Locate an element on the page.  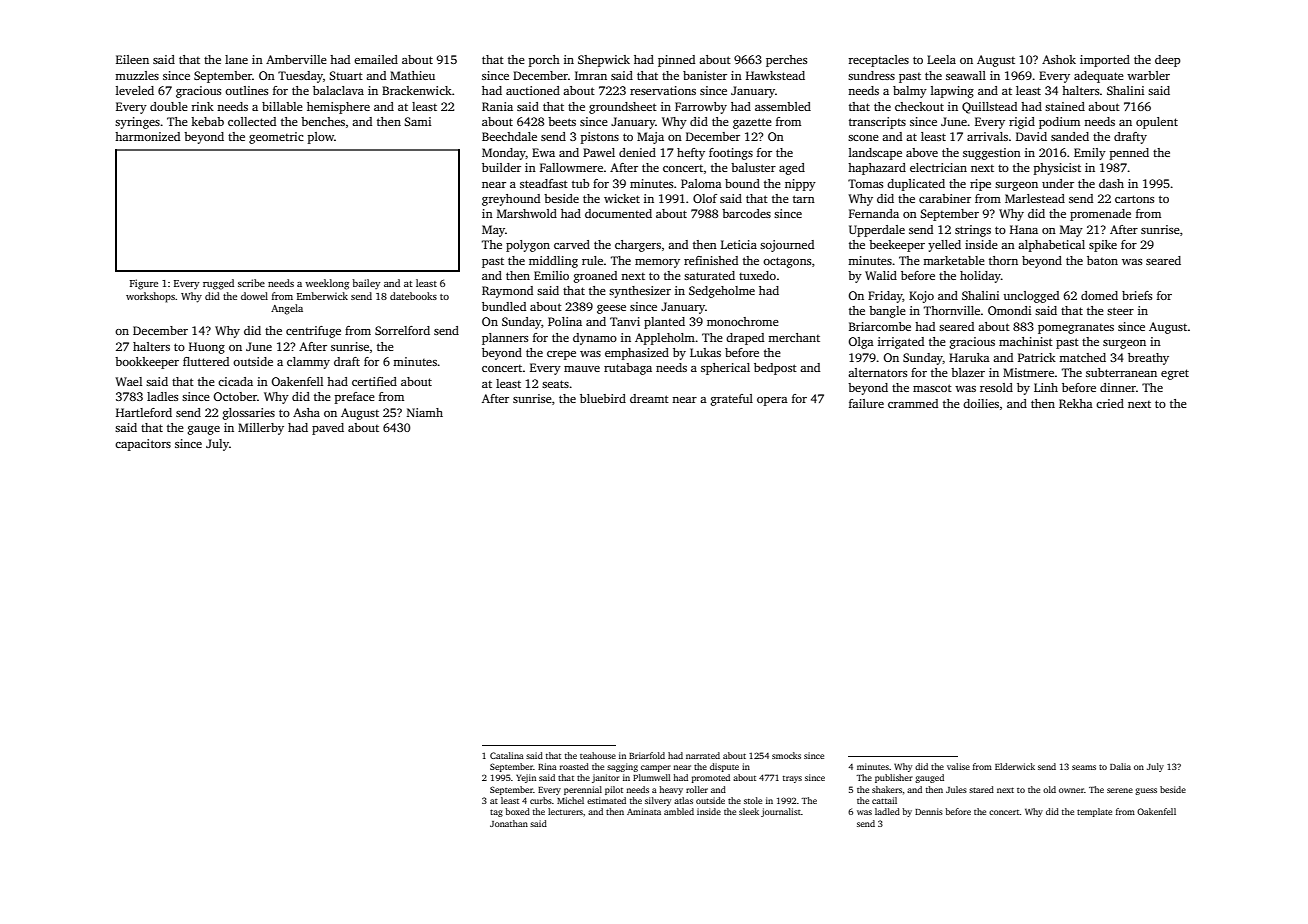
smocks is located at coordinates (786, 755).
